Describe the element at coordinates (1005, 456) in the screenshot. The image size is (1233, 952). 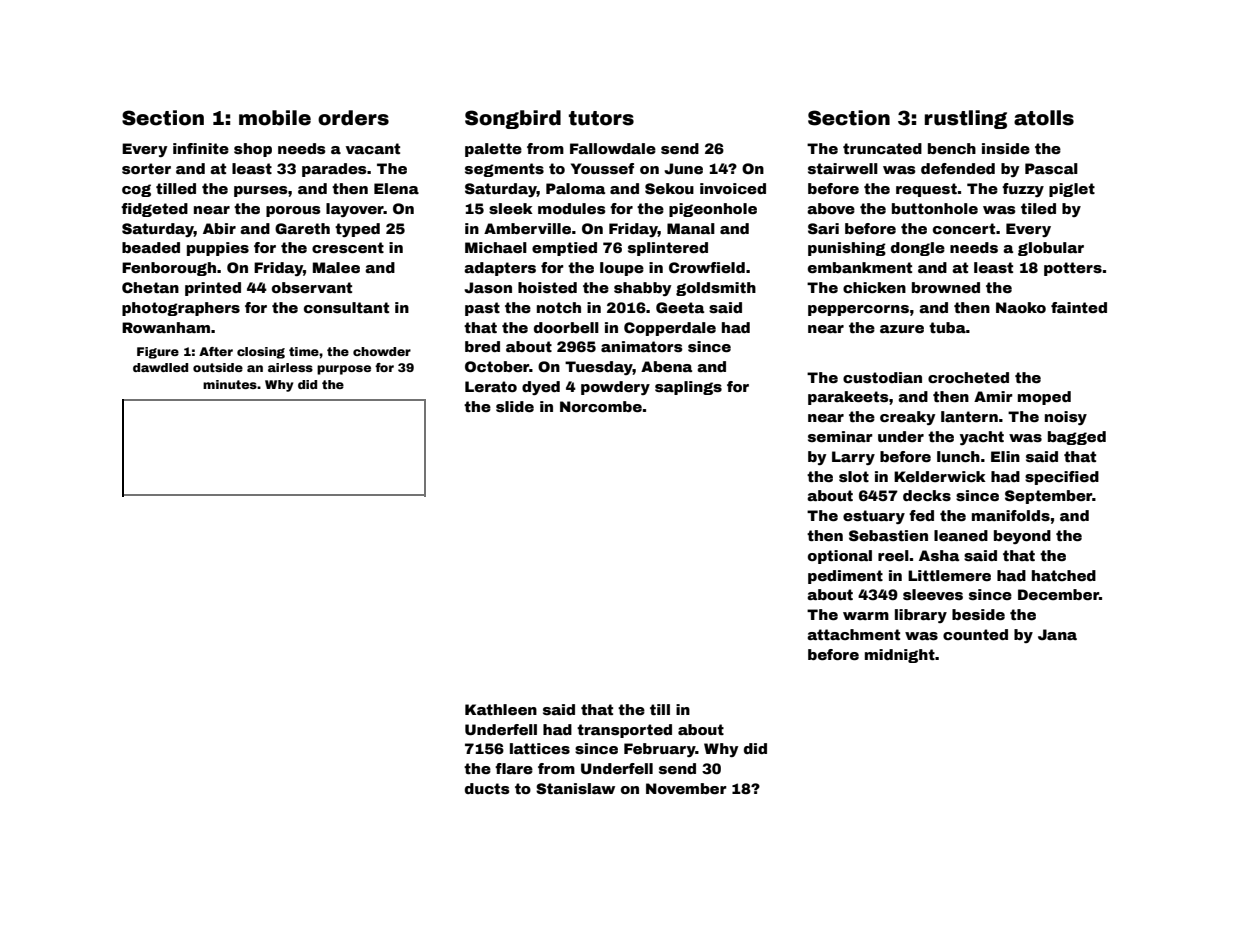
I see `Elin` at that location.
